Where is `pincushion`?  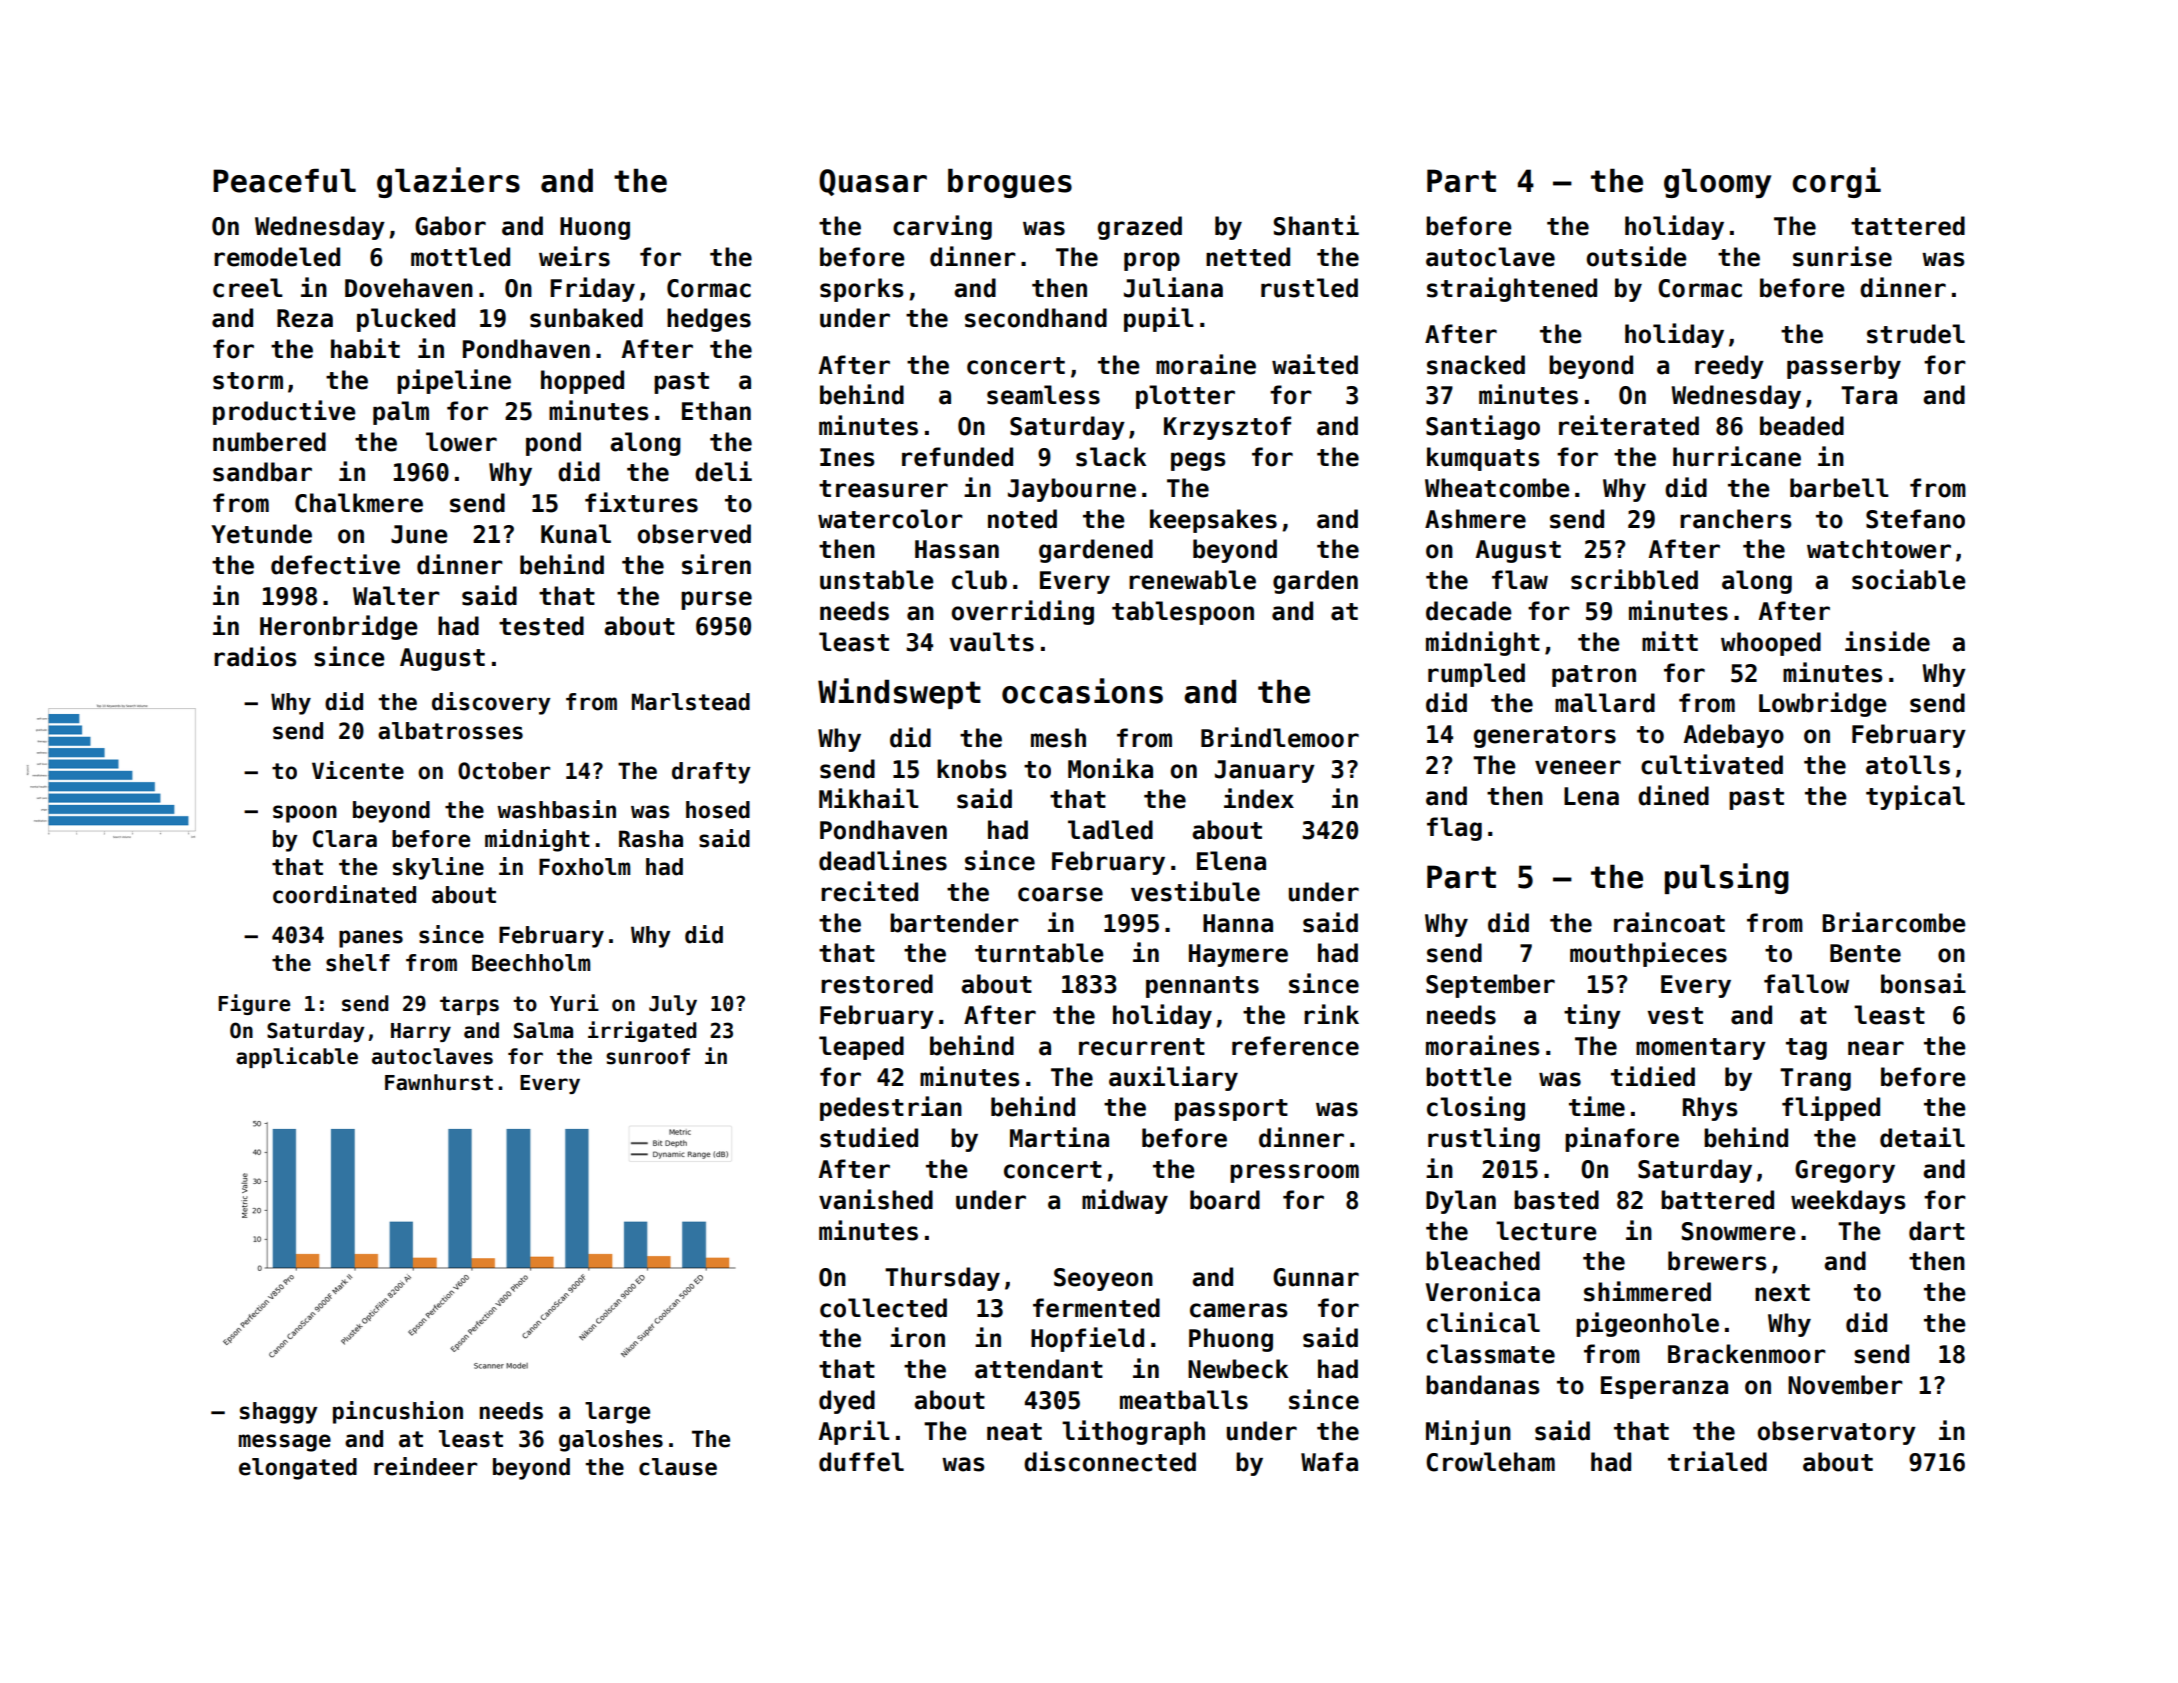
pincushion is located at coordinates (398, 1412).
